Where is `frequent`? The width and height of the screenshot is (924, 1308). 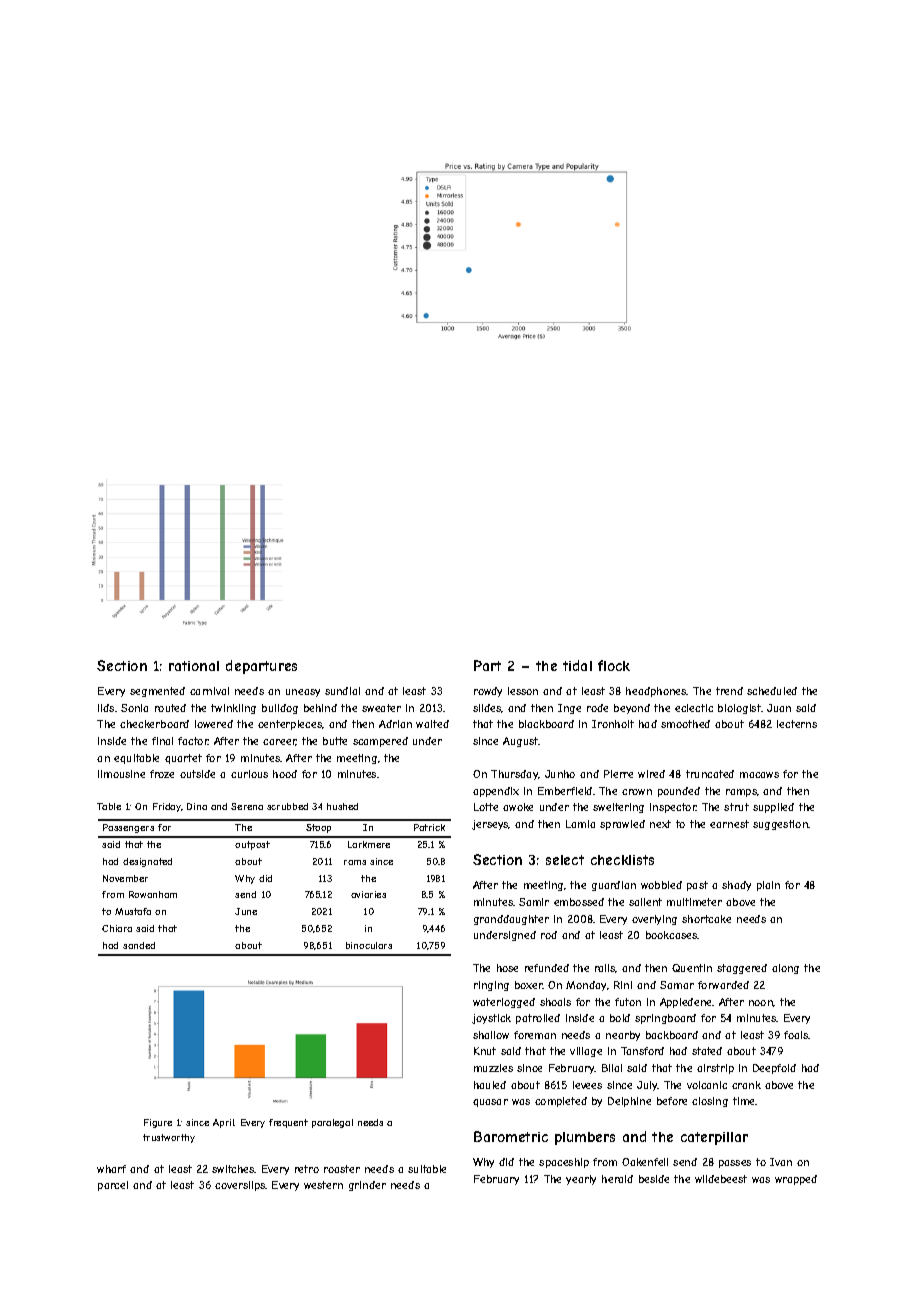
frequent is located at coordinates (288, 1123).
